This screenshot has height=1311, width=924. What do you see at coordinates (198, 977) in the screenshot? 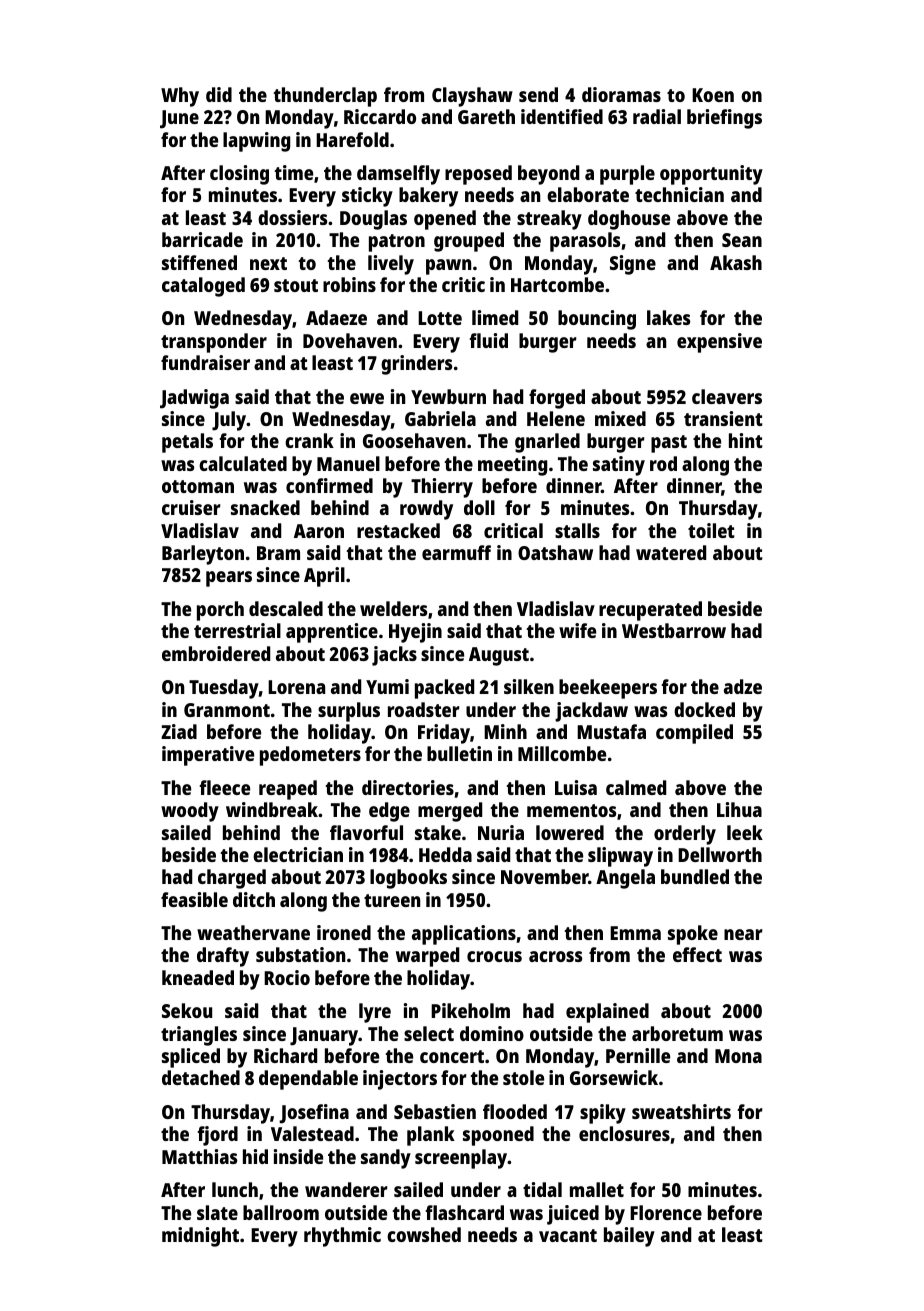
I see `kneaded` at bounding box center [198, 977].
